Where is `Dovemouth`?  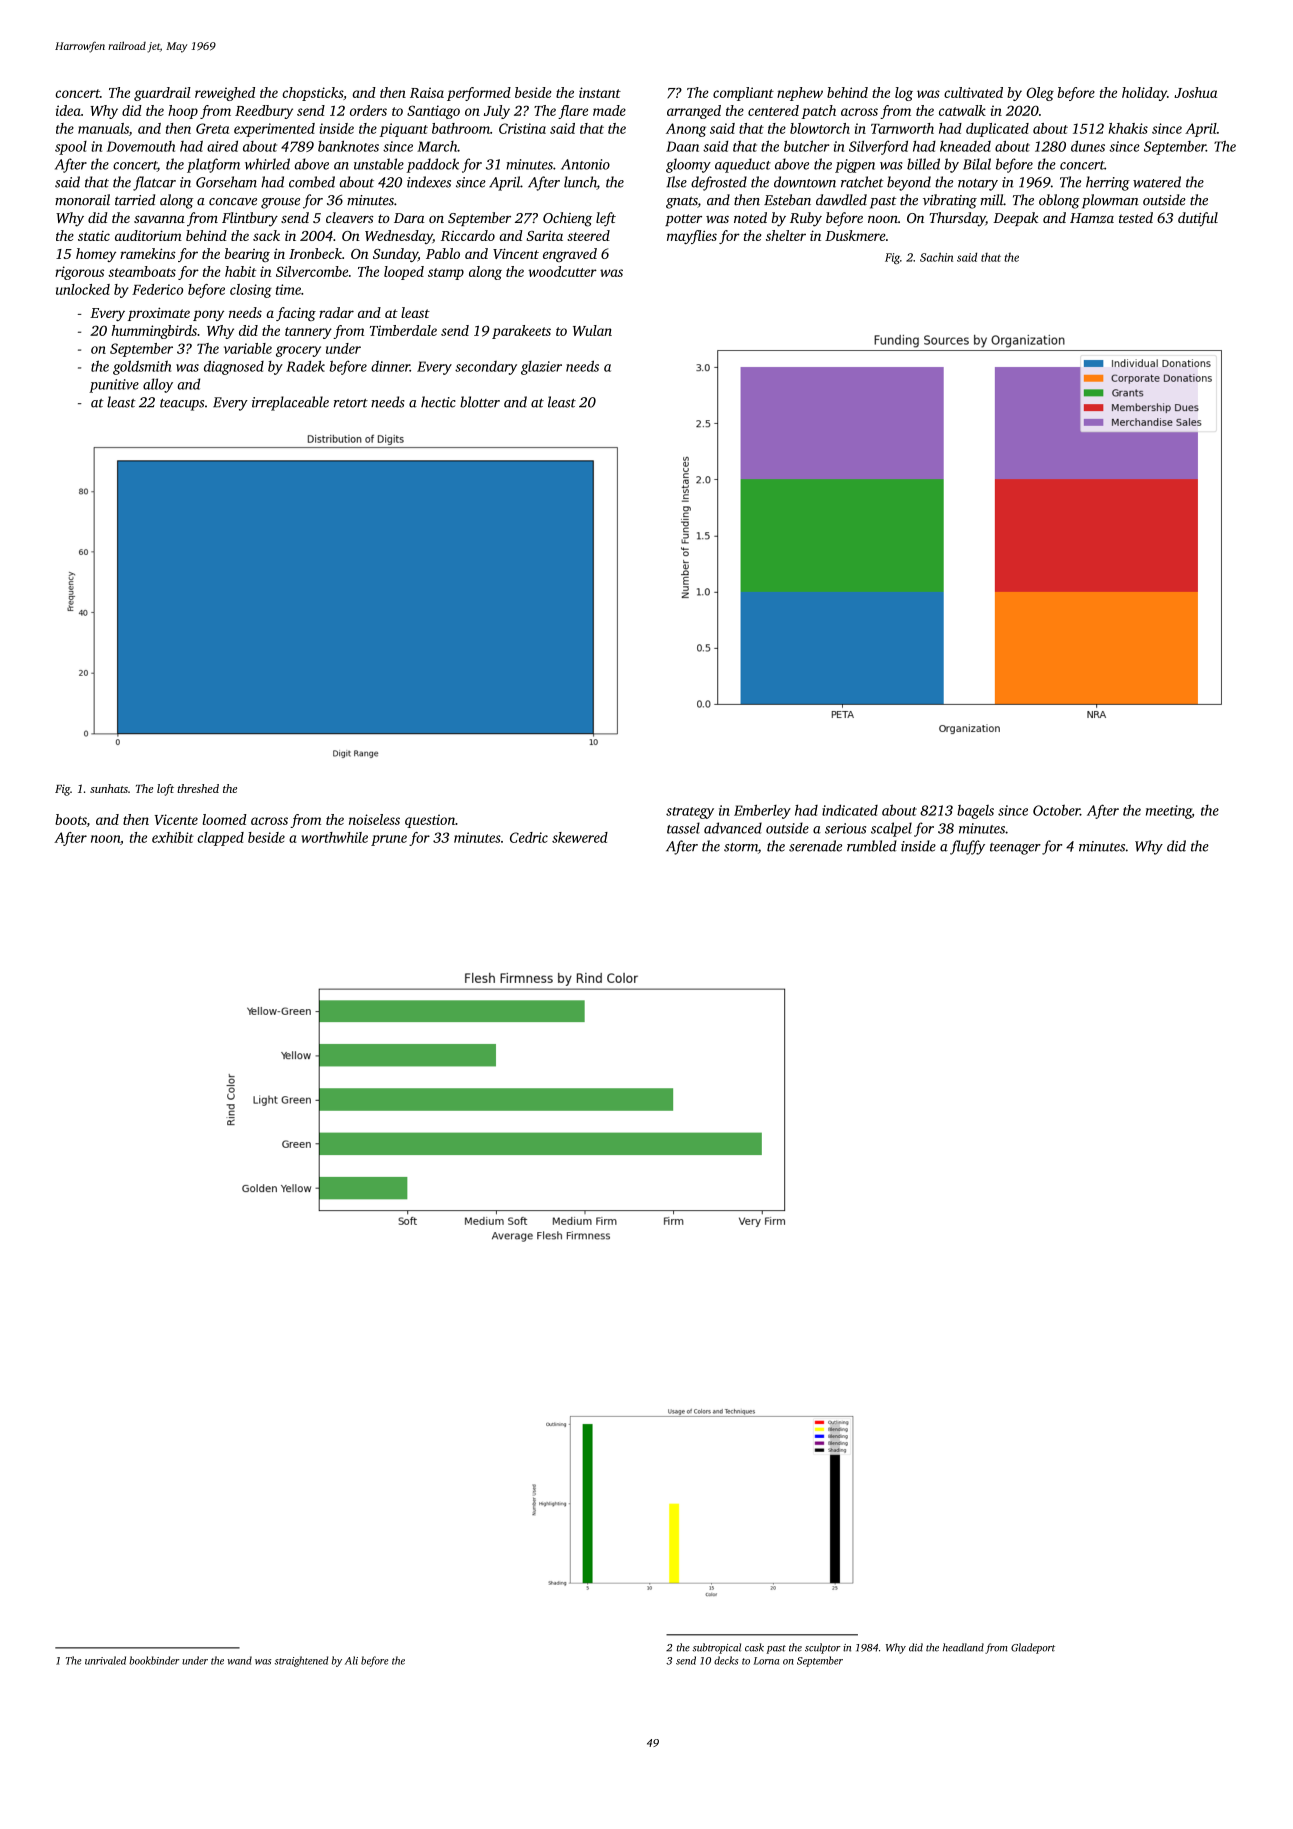
Dovemouth is located at coordinates (141, 146).
